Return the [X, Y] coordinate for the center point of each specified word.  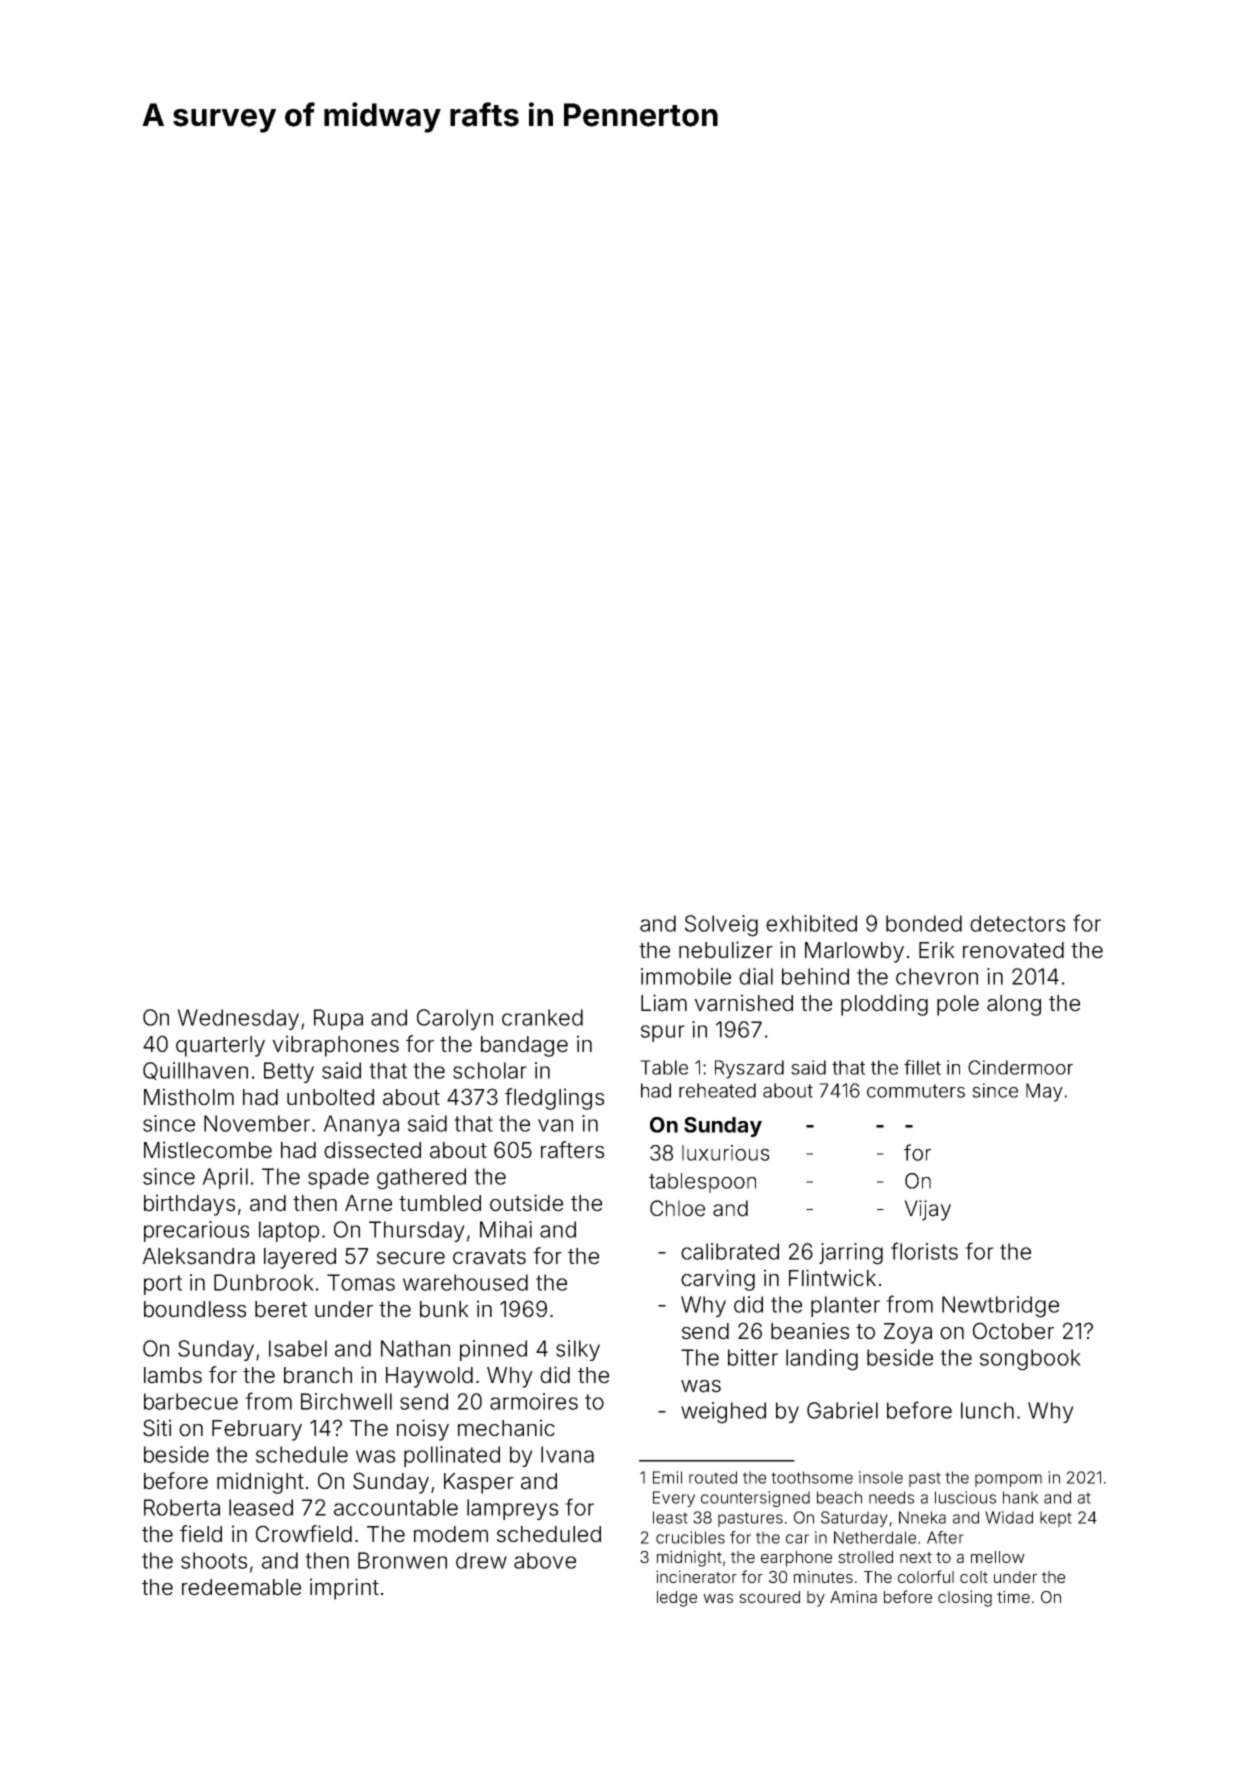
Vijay [927, 1210]
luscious [965, 1497]
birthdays [189, 1205]
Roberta [182, 1507]
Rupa [338, 1019]
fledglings [554, 1099]
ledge [677, 1599]
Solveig [721, 926]
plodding [884, 1005]
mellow [998, 1557]
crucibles [690, 1537]
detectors [1017, 923]
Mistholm [189, 1097]
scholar [490, 1070]
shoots [214, 1560]
